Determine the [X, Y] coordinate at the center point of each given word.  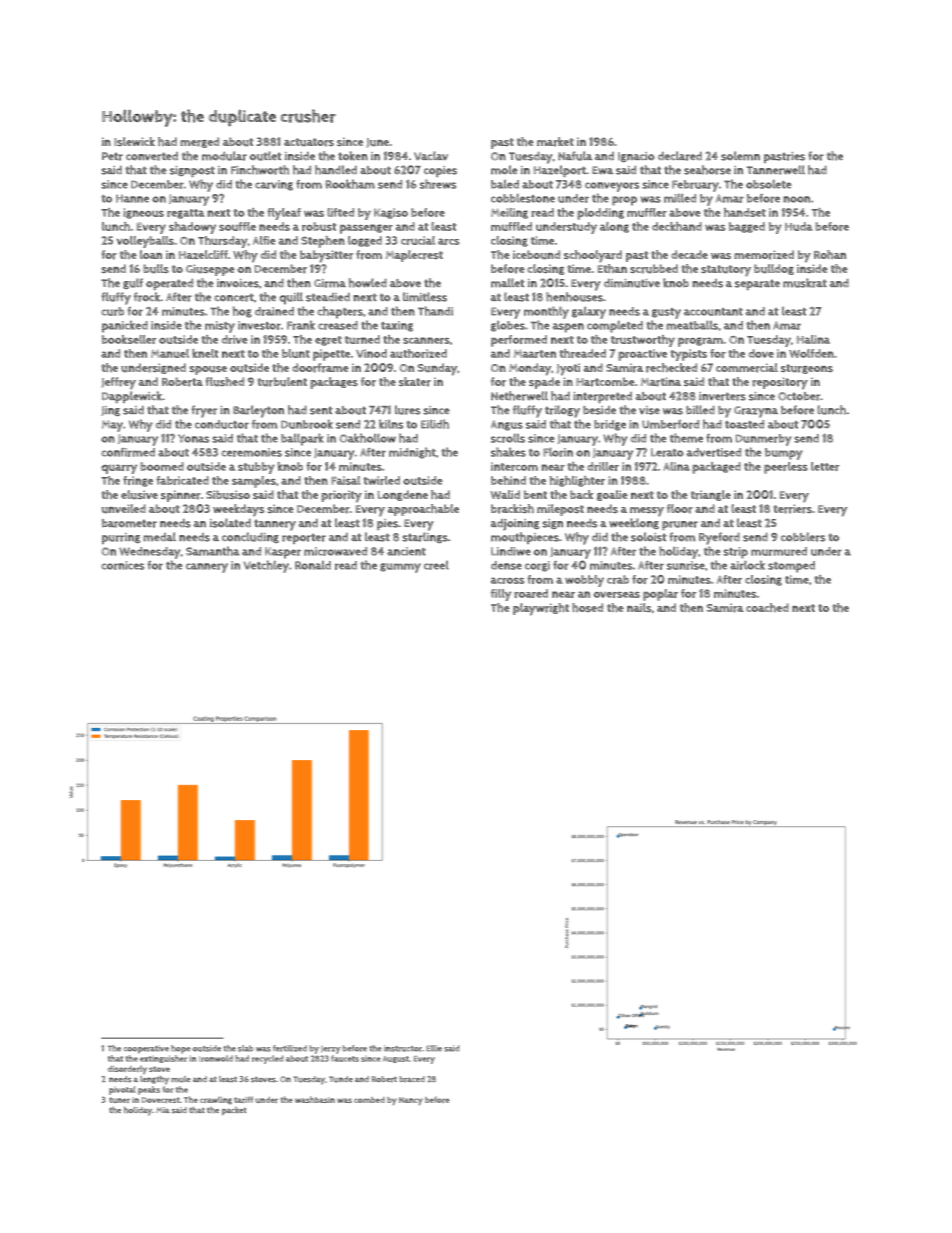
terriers [792, 509]
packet [234, 1111]
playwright [541, 609]
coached [767, 607]
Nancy [411, 1101]
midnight [412, 453]
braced [412, 1079]
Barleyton [258, 411]
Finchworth [260, 170]
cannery [207, 568]
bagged [747, 227]
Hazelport [560, 171]
